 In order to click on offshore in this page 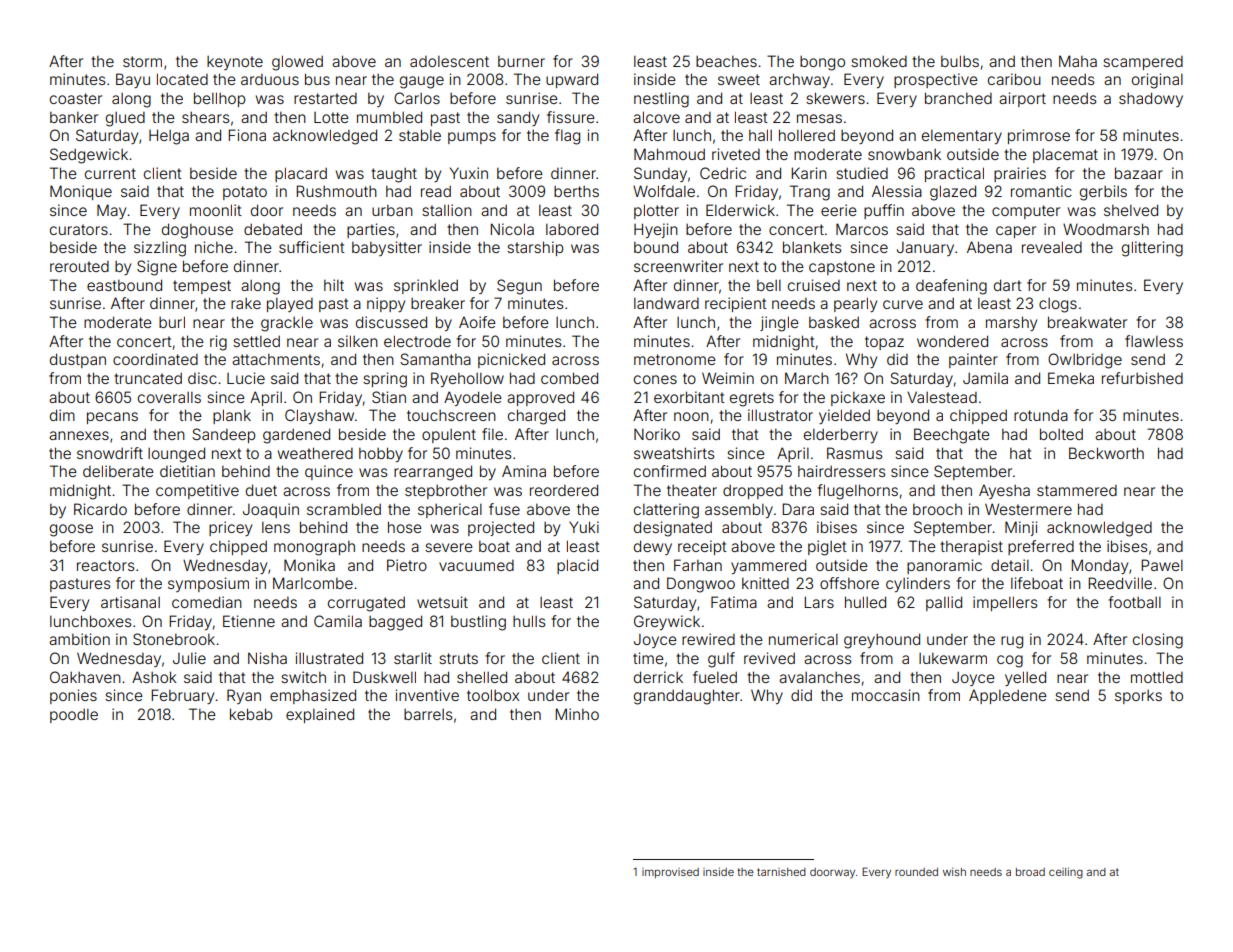, I will do `click(849, 583)`.
